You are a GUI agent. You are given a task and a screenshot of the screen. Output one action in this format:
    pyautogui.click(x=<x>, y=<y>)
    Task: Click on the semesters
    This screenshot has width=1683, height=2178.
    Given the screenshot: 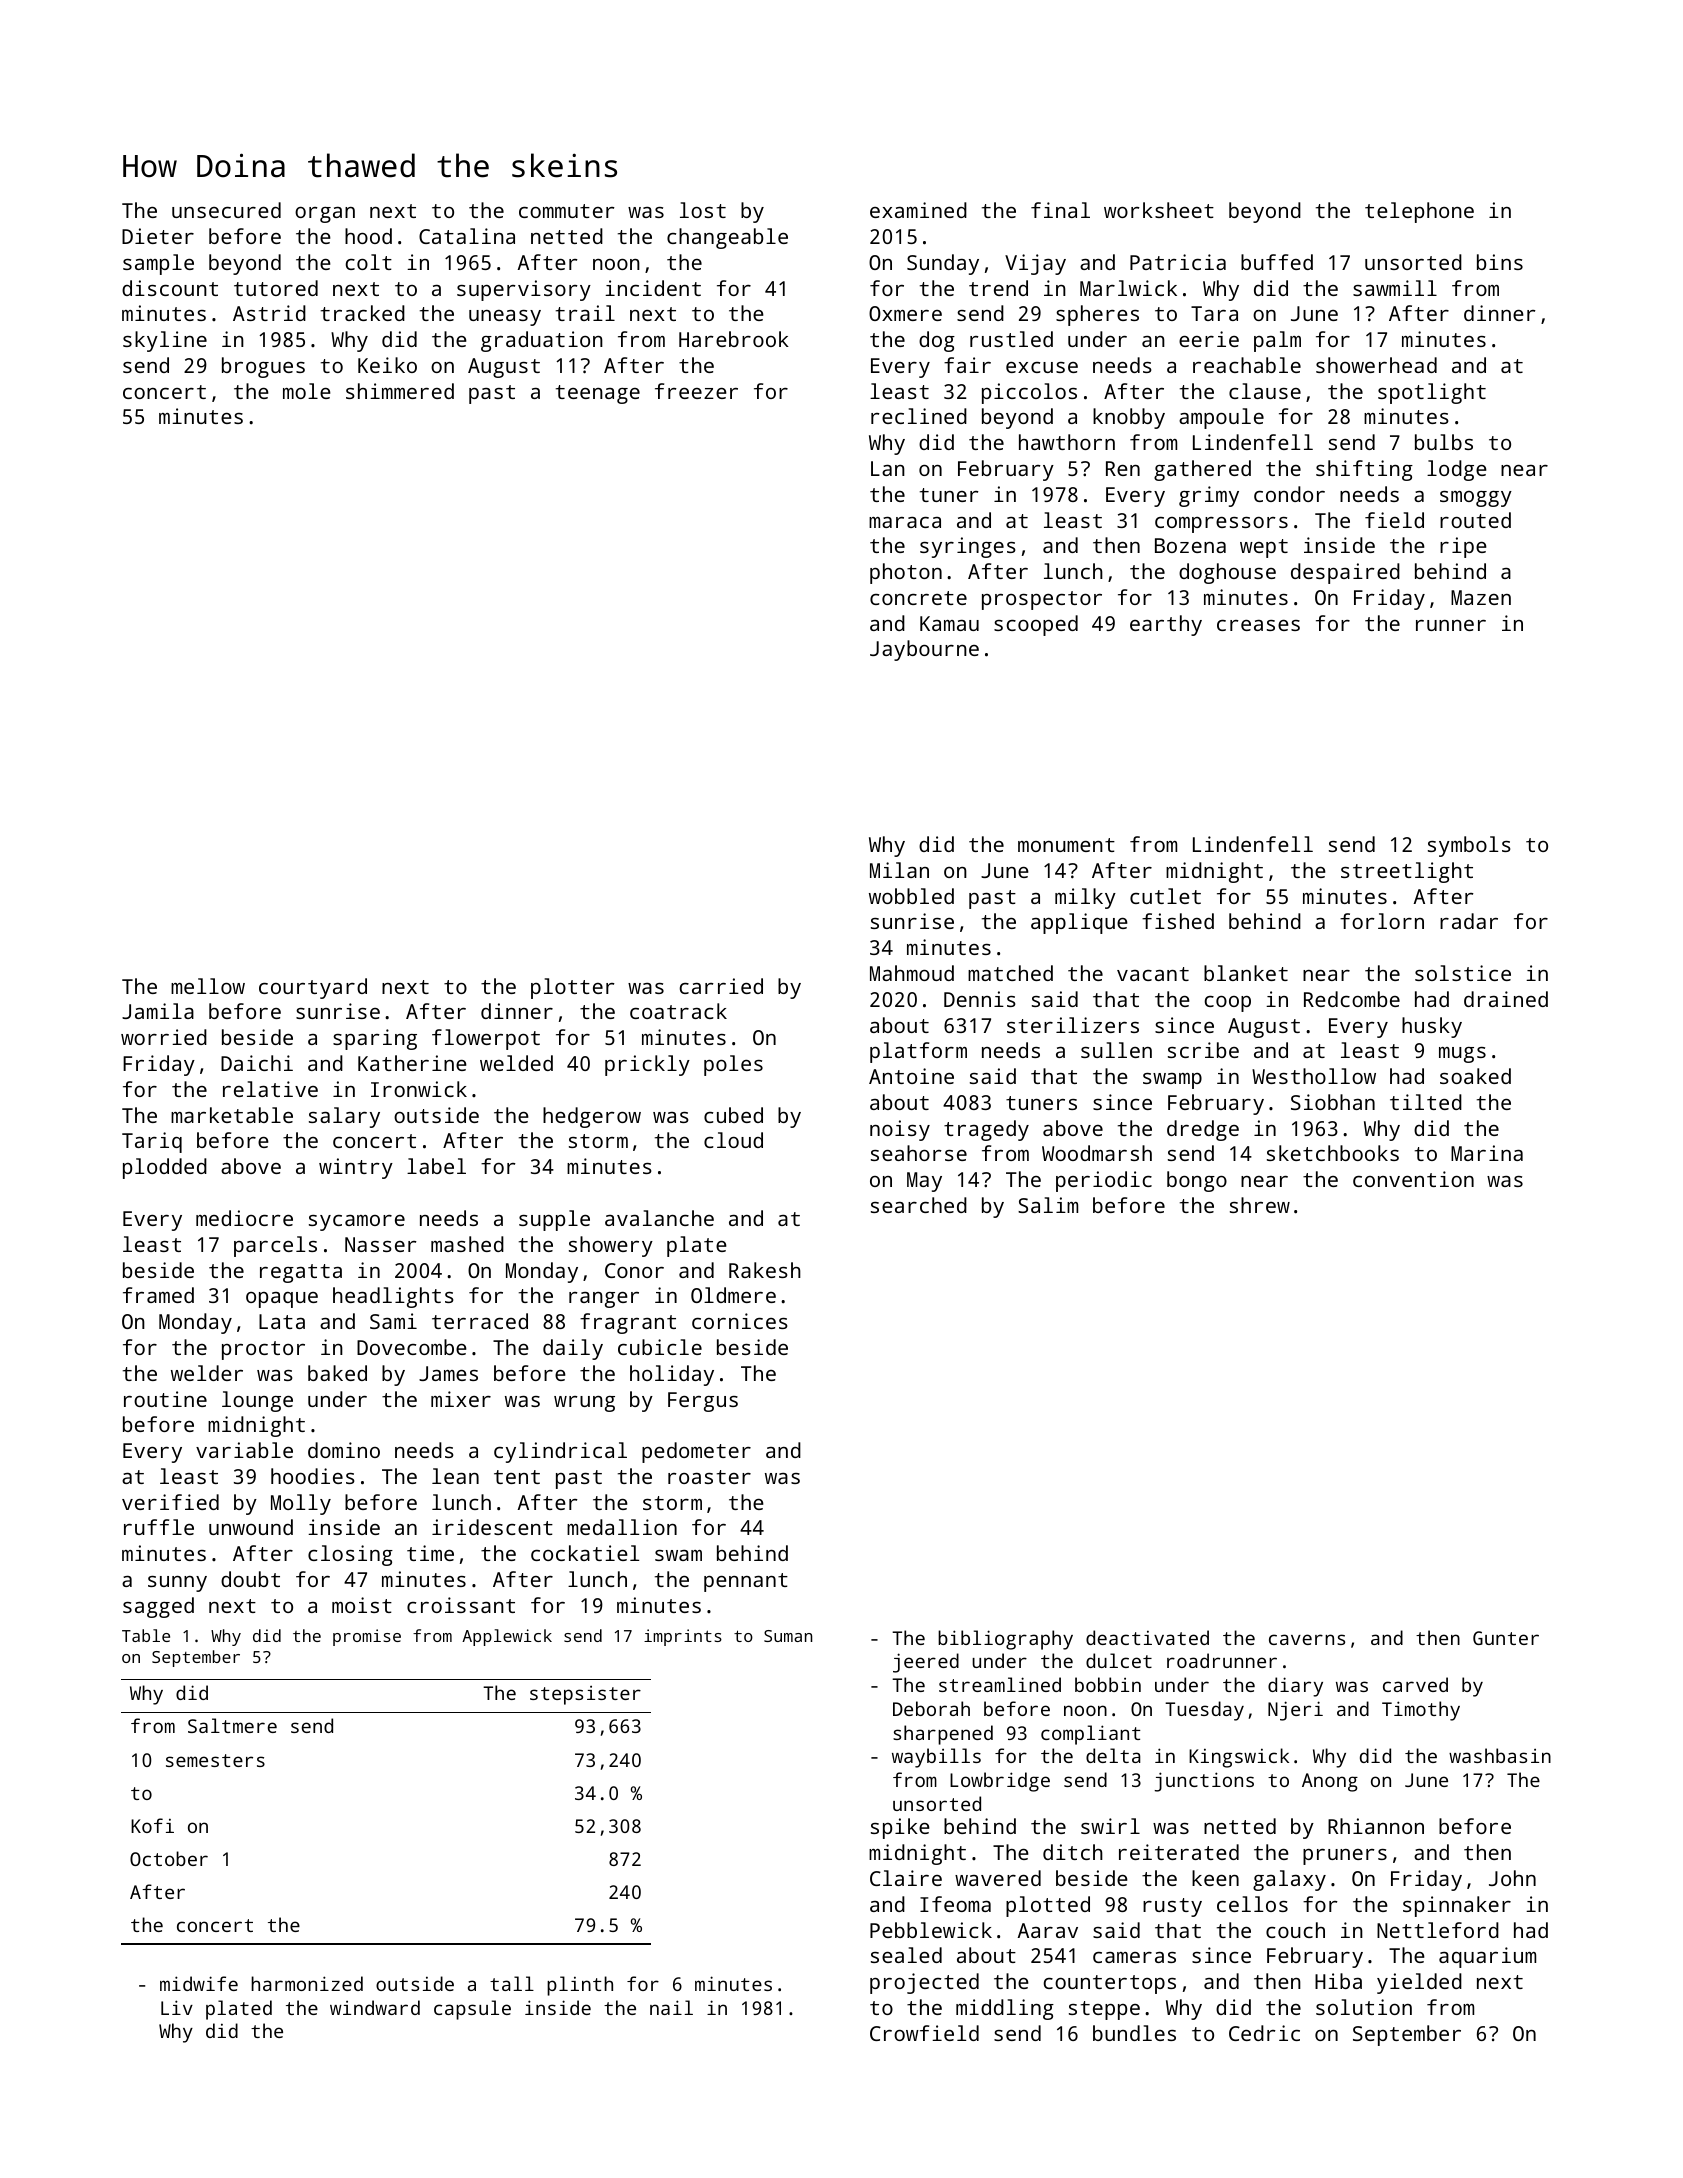 What is the action you would take?
    pyautogui.click(x=215, y=1760)
